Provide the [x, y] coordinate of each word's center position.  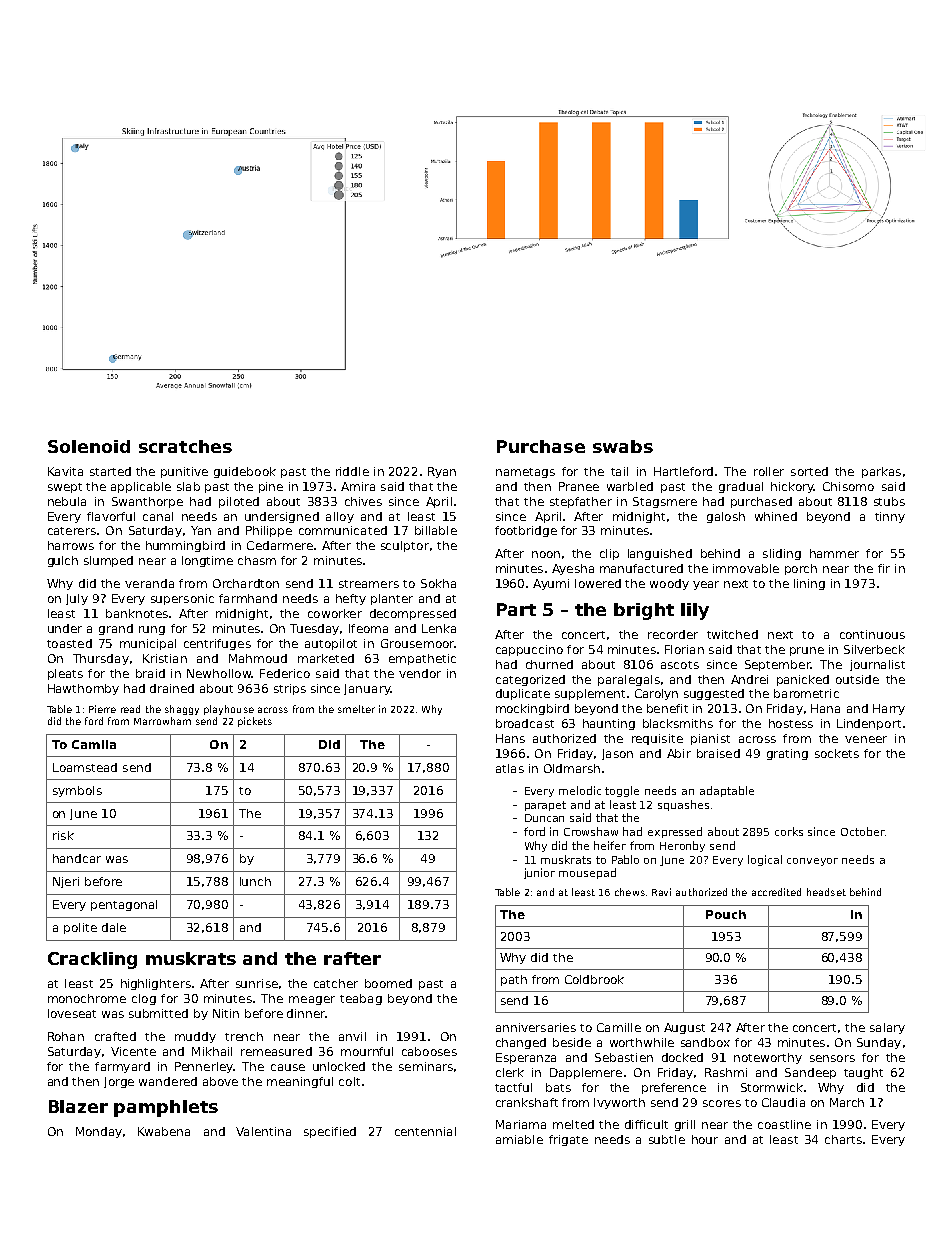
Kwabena [164, 1131]
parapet [545, 806]
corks [789, 831]
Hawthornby [83, 689]
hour [705, 1139]
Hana [825, 708]
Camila [94, 744]
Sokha [438, 583]
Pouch [726, 914]
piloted [239, 502]
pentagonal [124, 905]
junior [539, 873]
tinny [890, 517]
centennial [425, 1131]
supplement [590, 694]
